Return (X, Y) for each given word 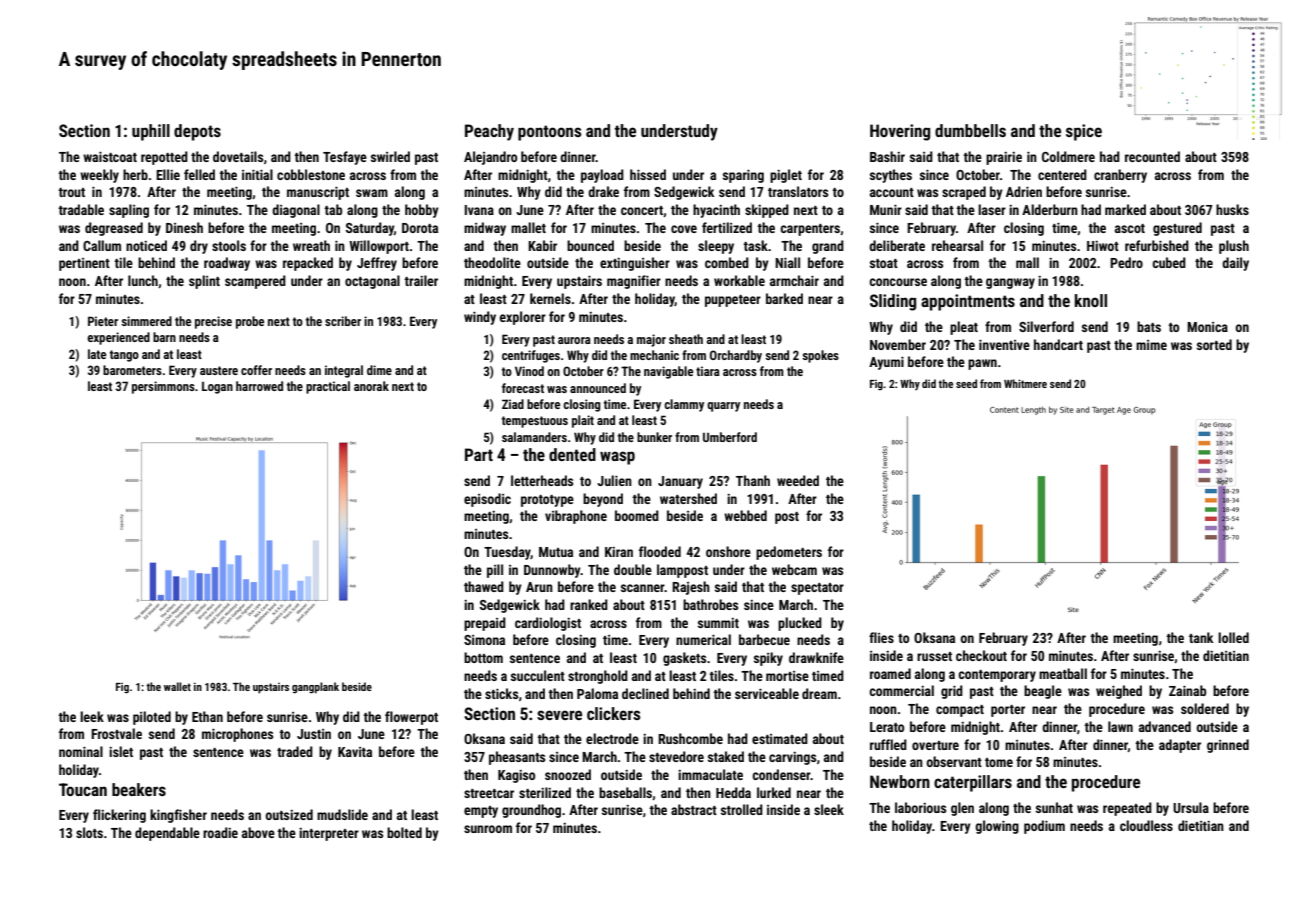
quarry (723, 407)
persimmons (163, 387)
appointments (968, 302)
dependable (167, 834)
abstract (694, 809)
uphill (151, 132)
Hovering (900, 132)
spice (1084, 132)
